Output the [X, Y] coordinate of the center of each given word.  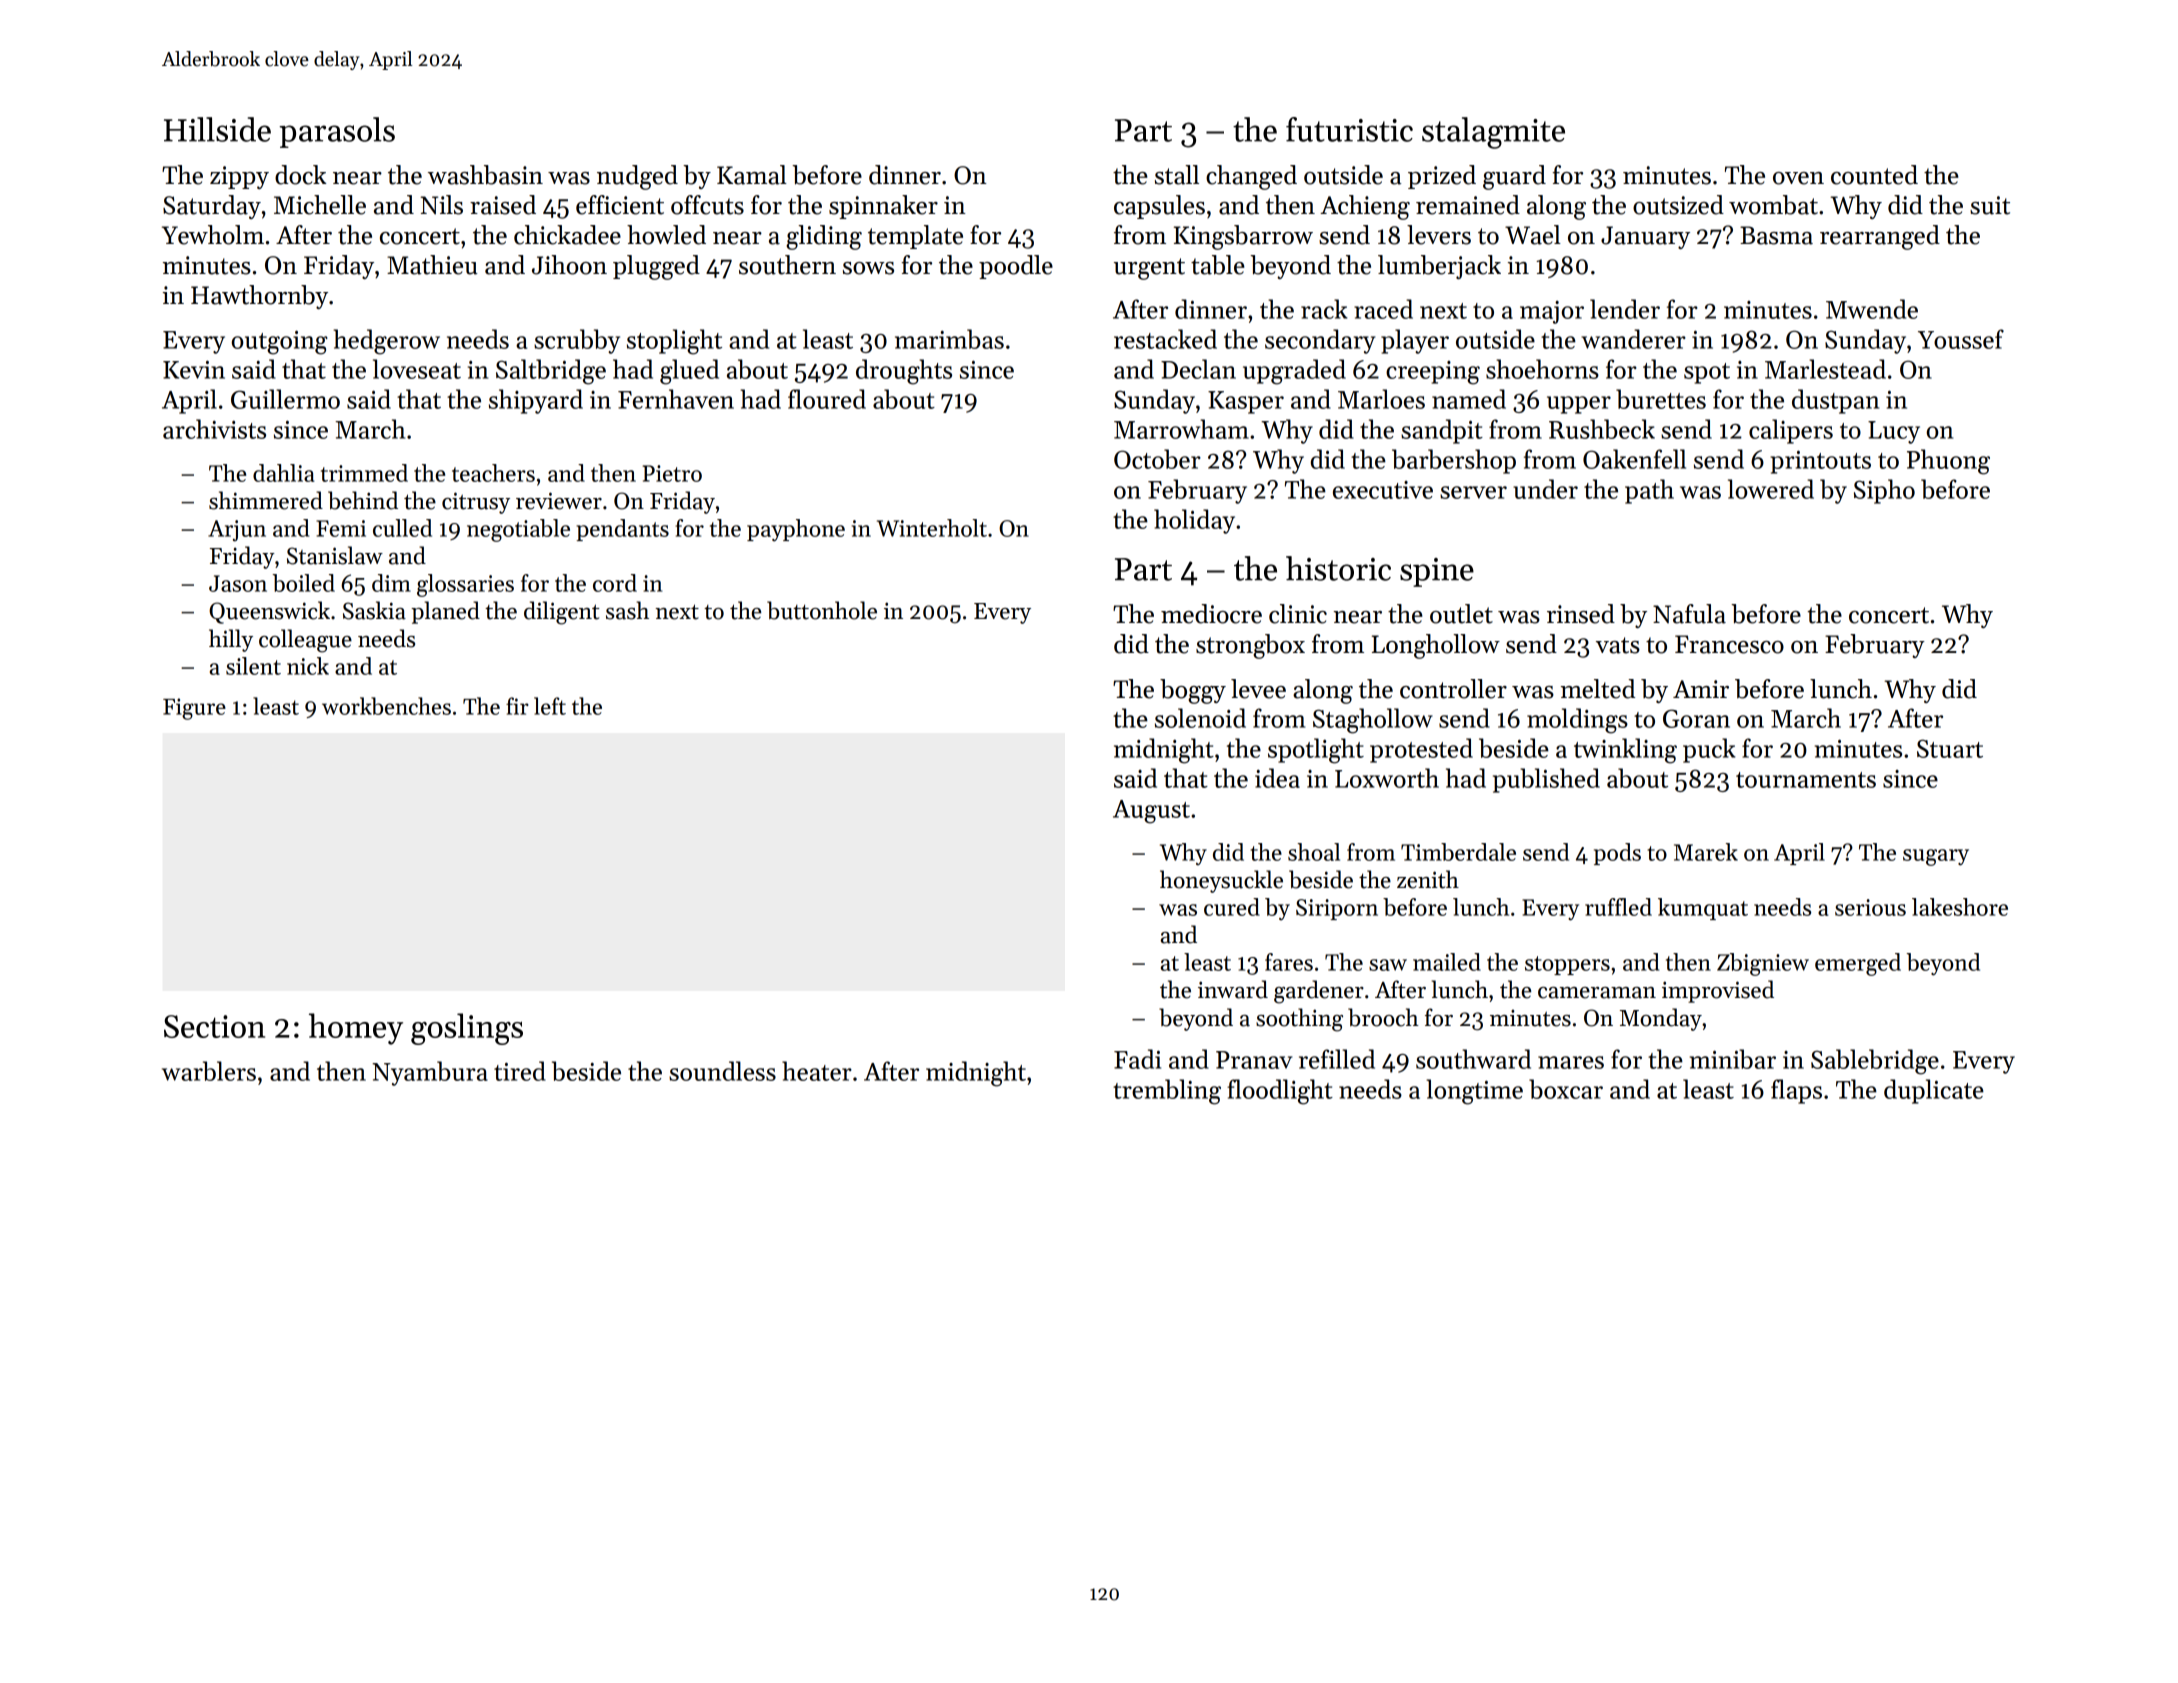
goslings [467, 1029]
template [915, 237]
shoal [1314, 852]
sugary [1936, 857]
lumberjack [1439, 267]
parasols [337, 132]
